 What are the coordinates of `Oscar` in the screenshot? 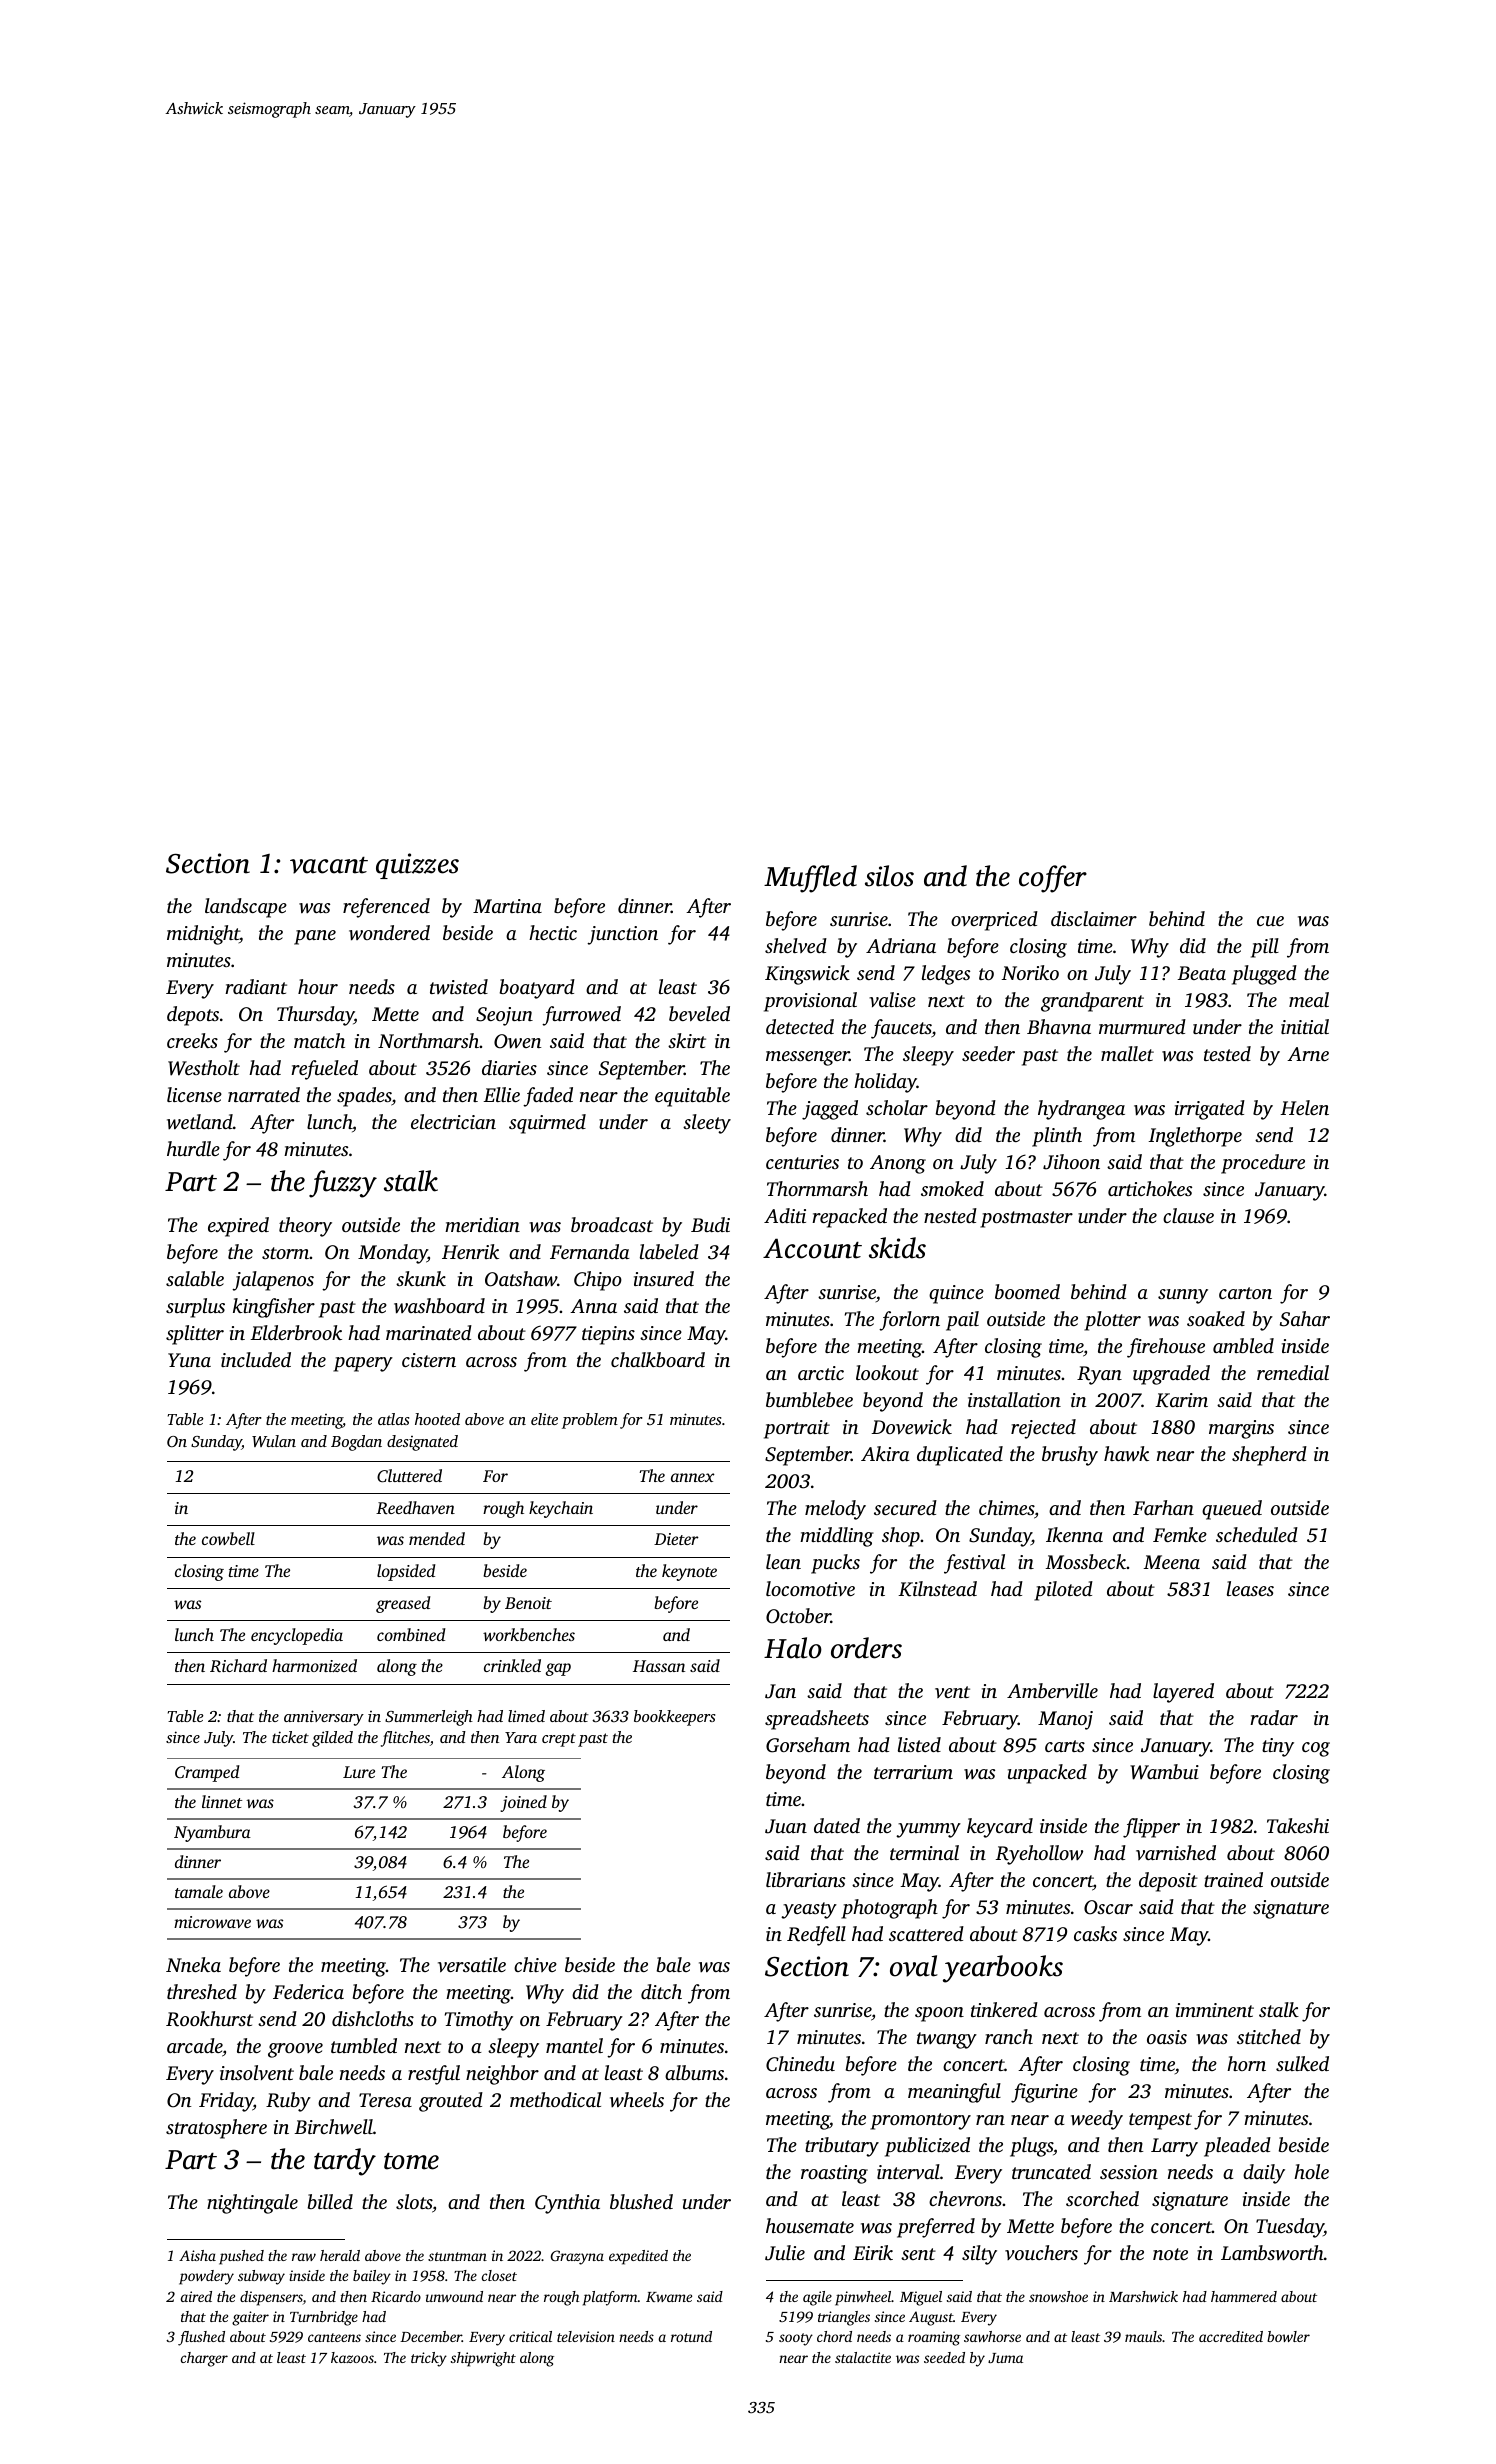 It's located at (1108, 1907).
